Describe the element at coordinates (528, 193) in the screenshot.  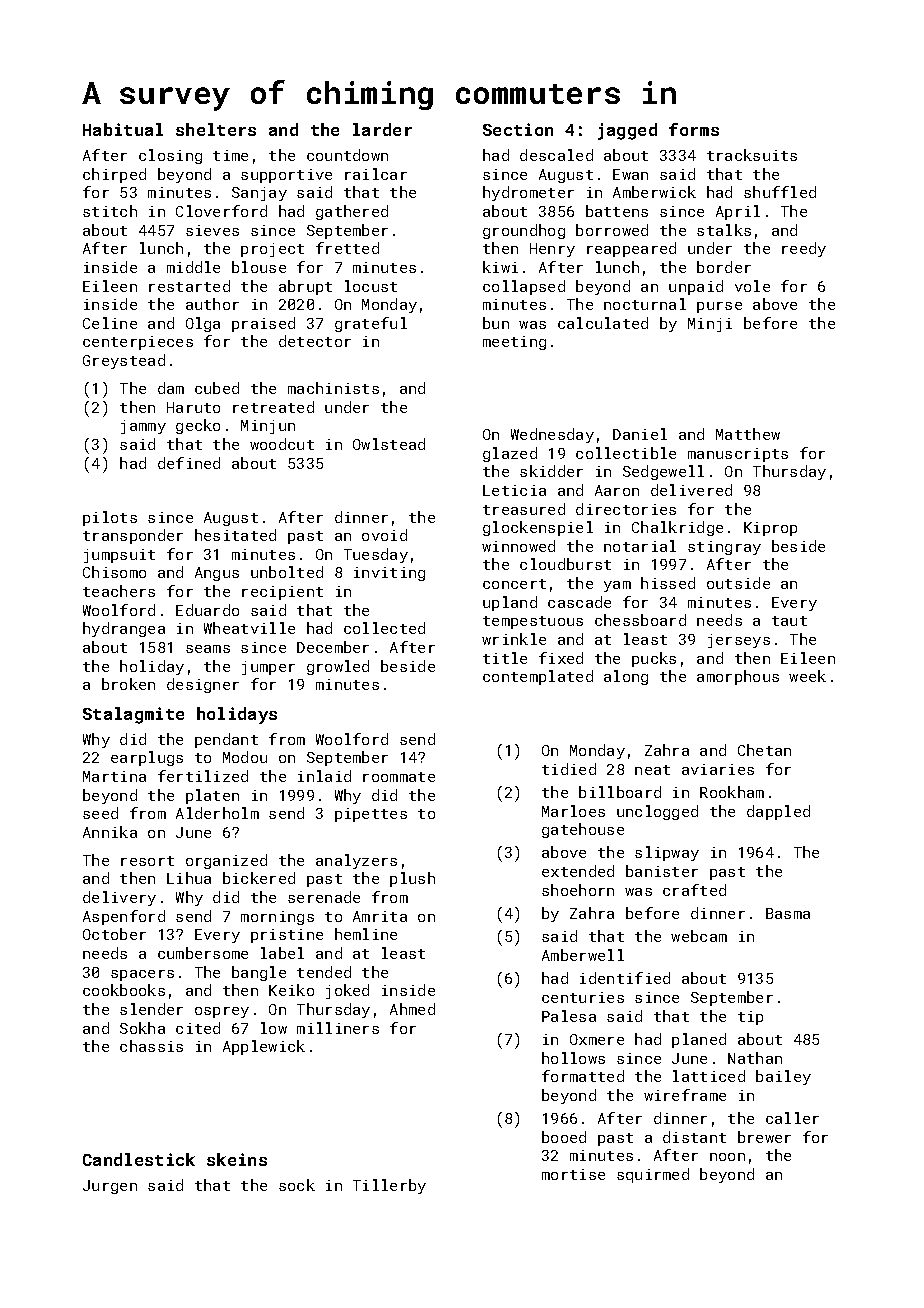
I see `hydrometer` at that location.
